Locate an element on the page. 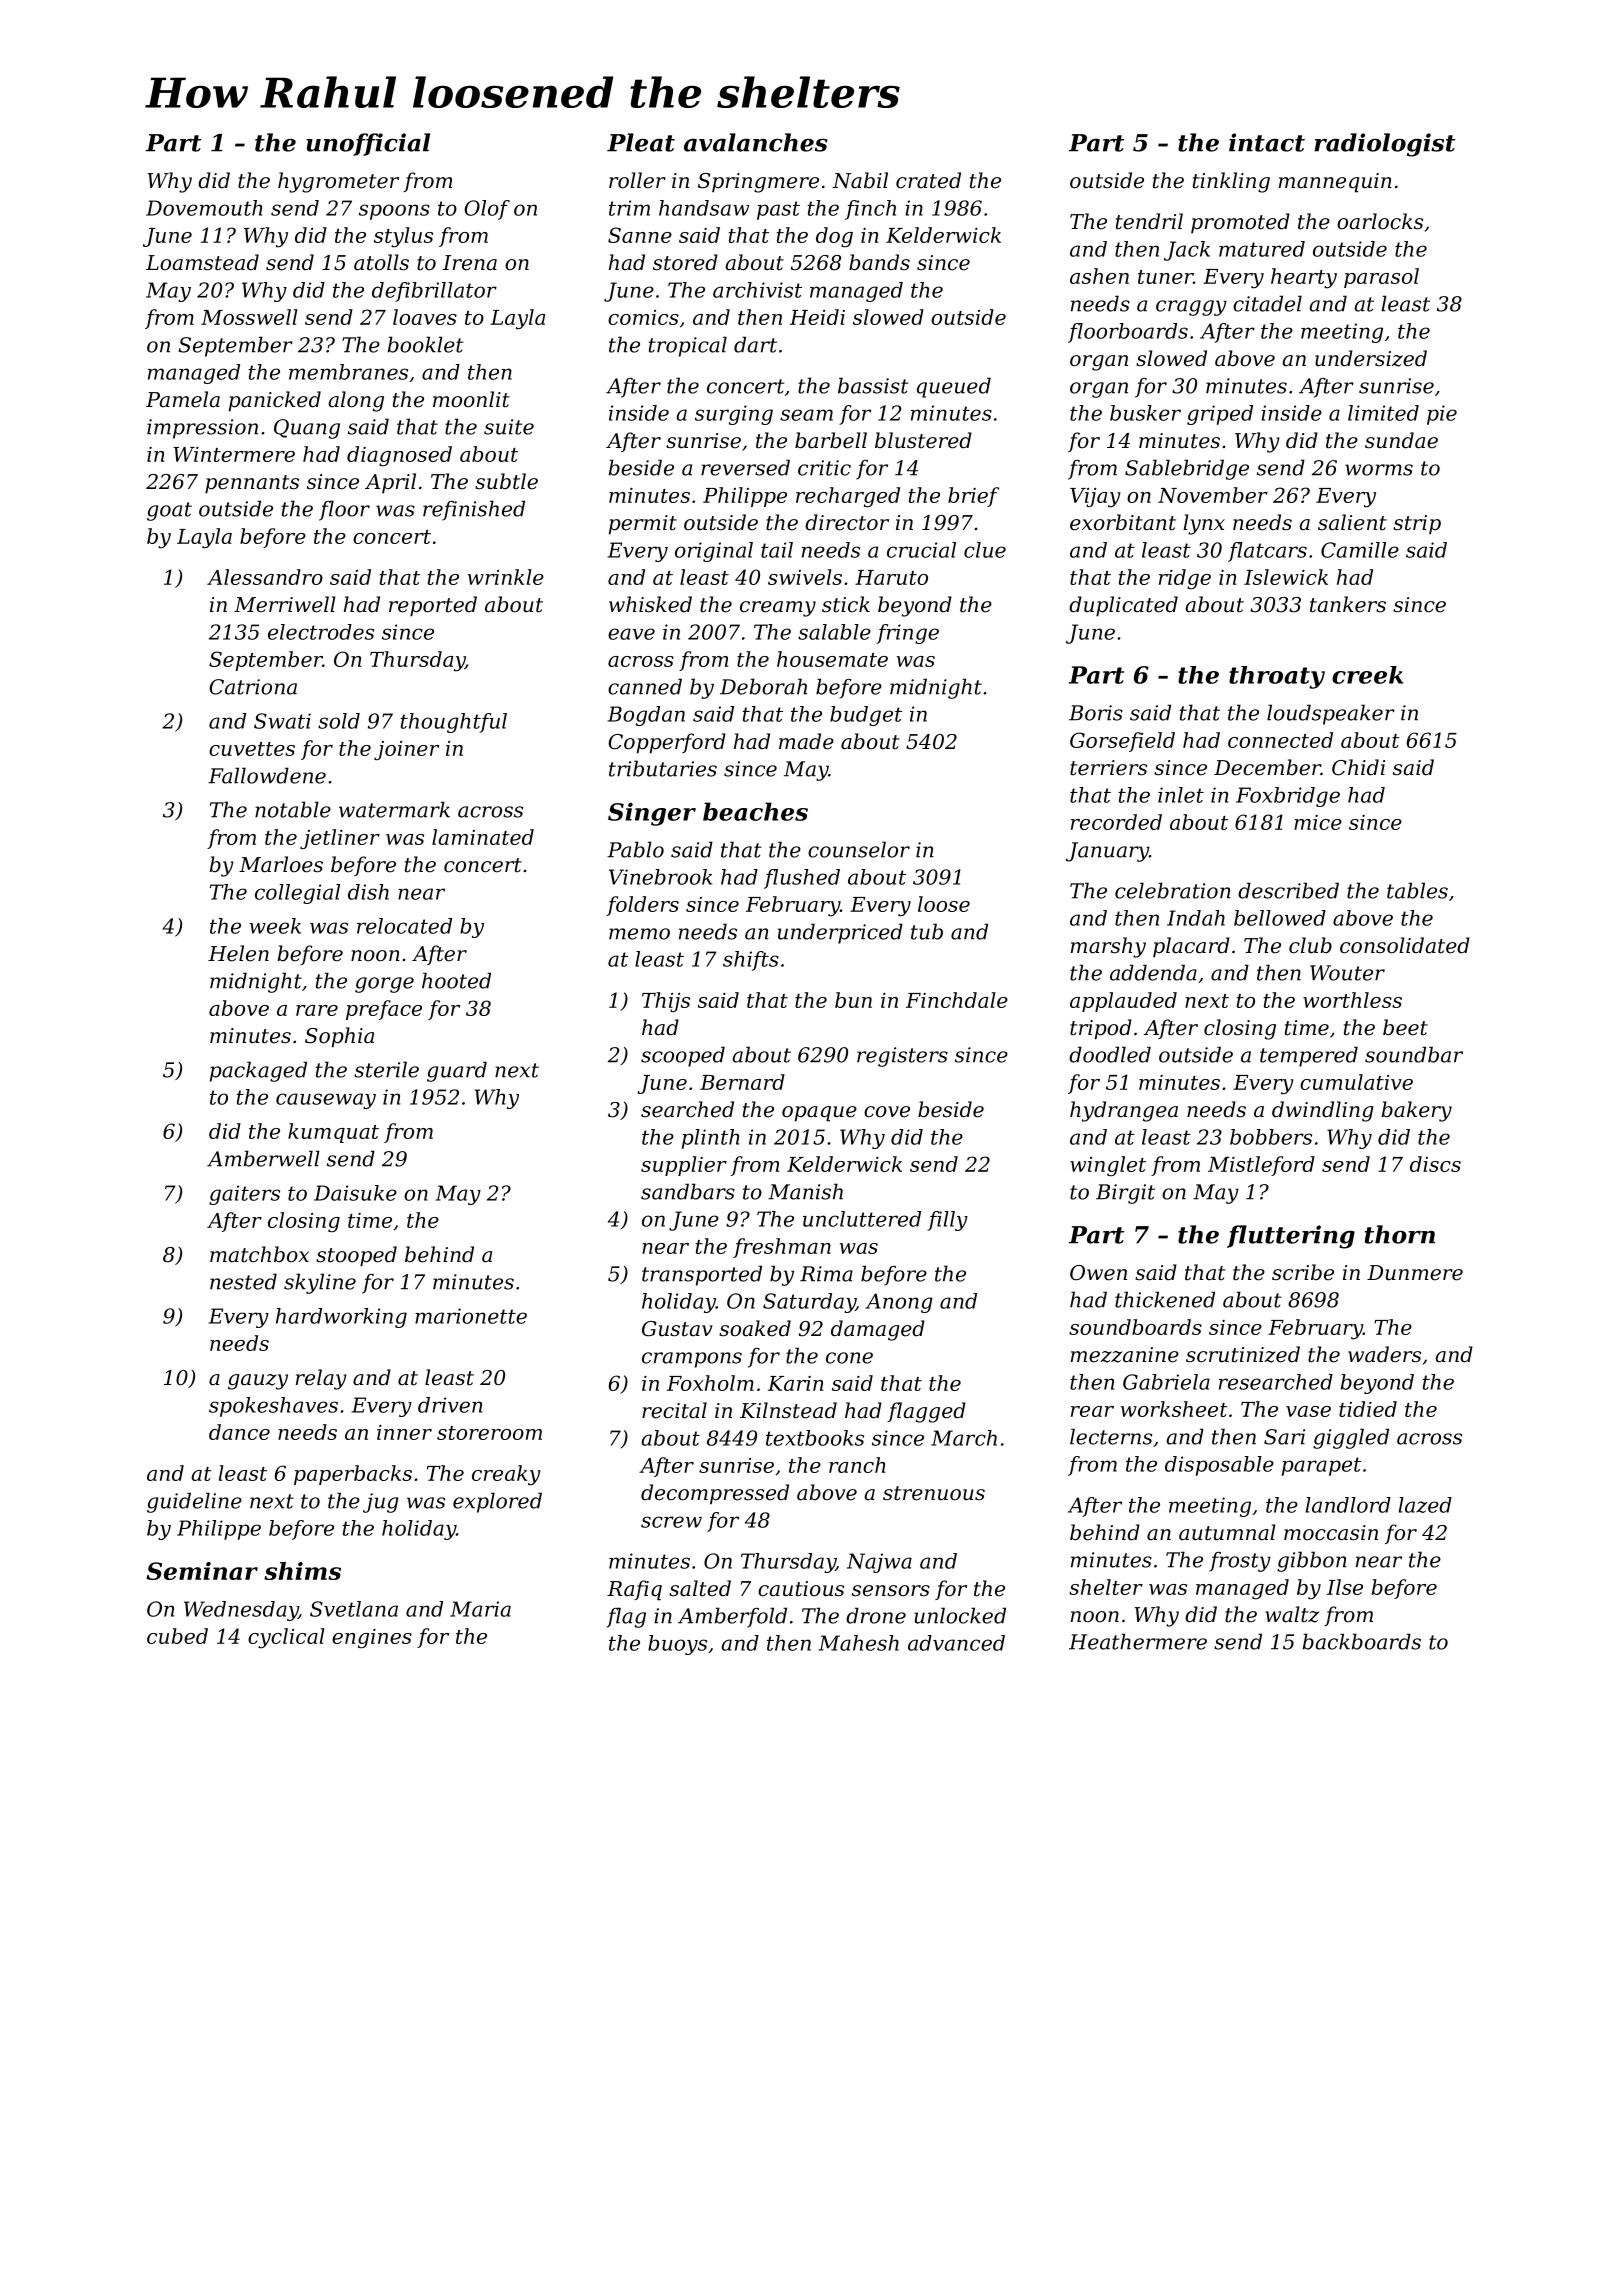  undersized is located at coordinates (1371, 358).
